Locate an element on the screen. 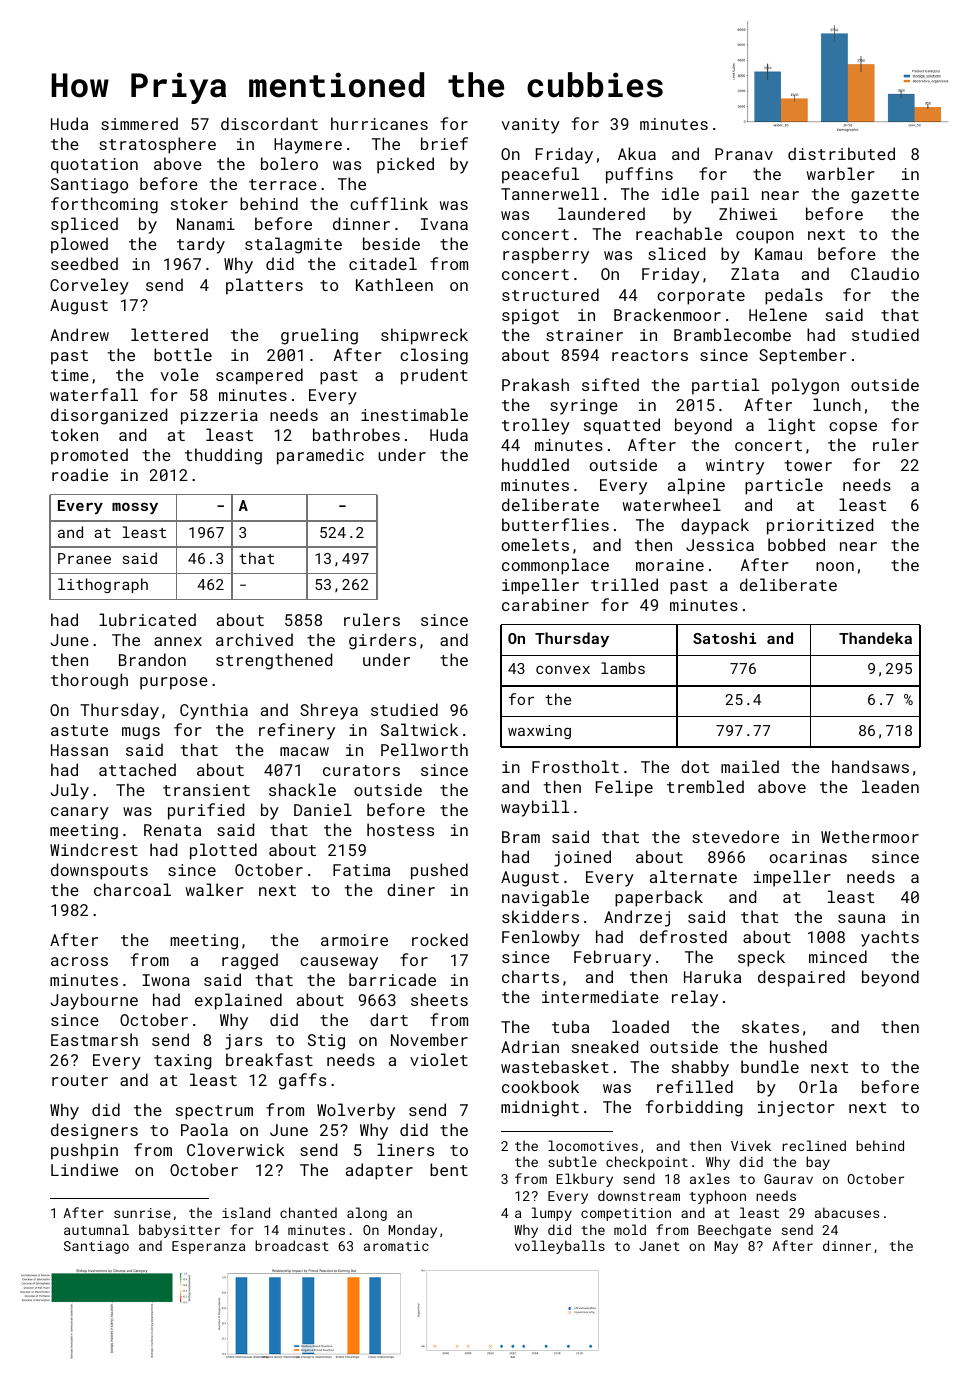  aromatic is located at coordinates (396, 1246).
